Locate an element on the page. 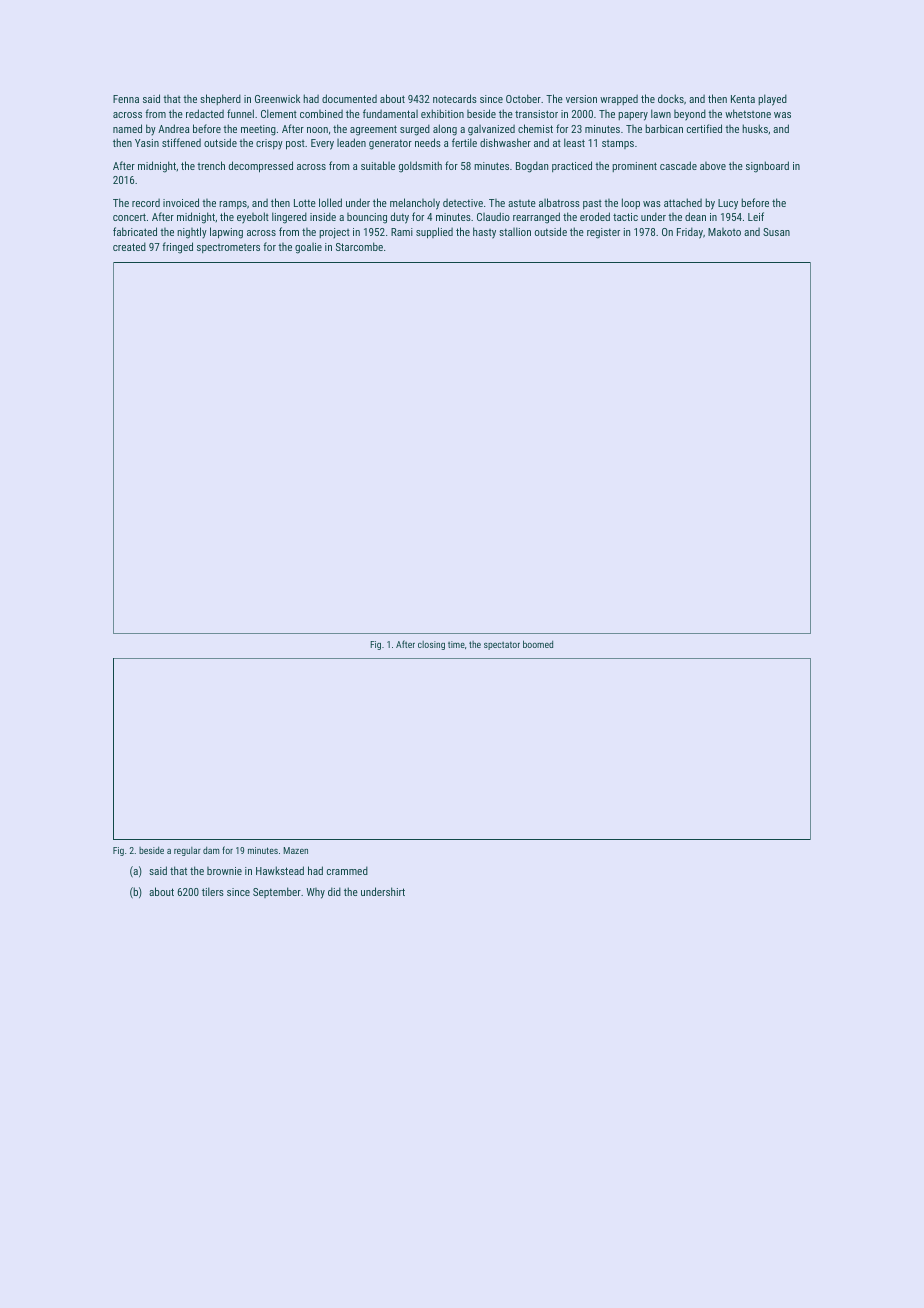 The width and height of the document is (924, 1308). register is located at coordinates (603, 233).
